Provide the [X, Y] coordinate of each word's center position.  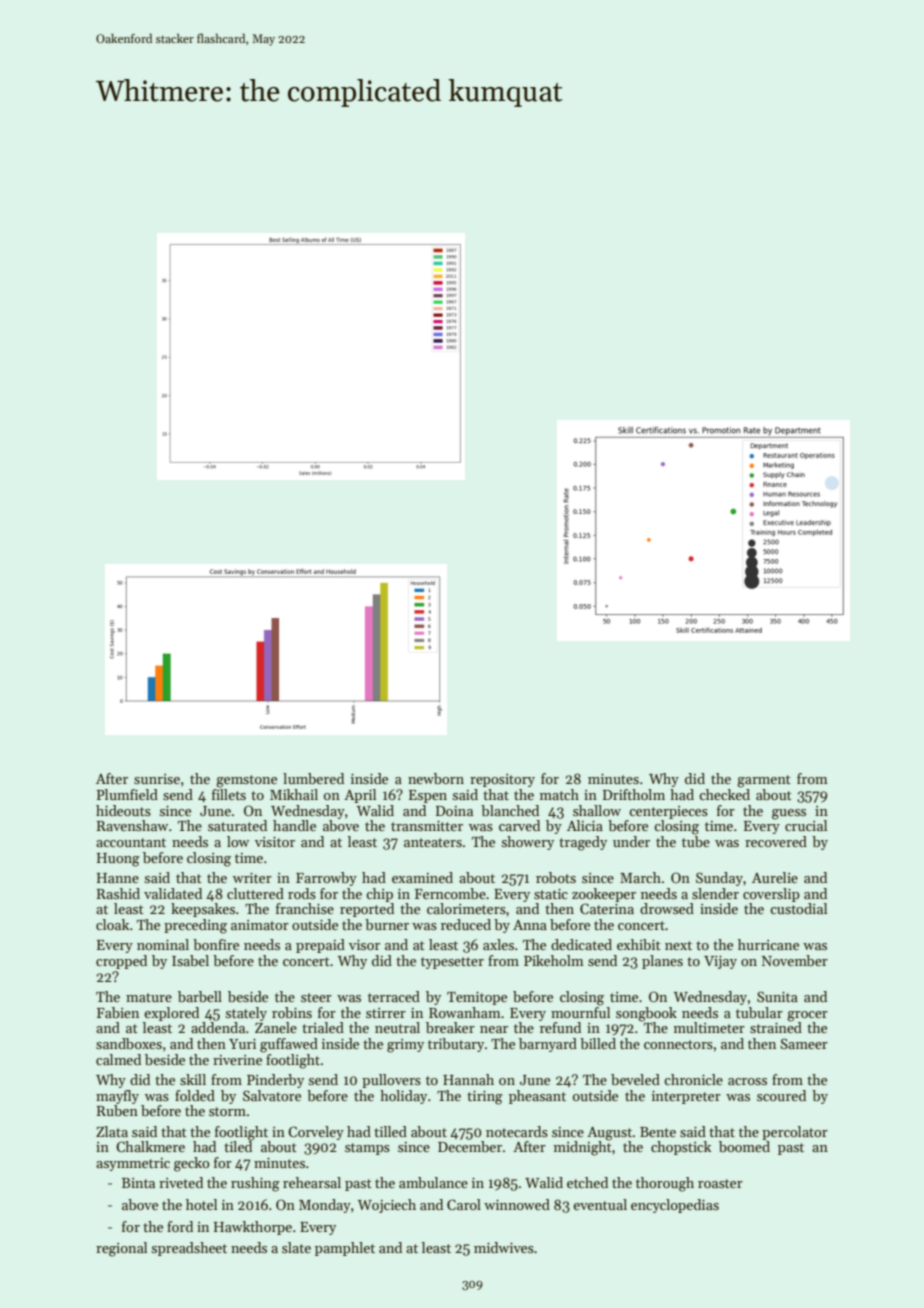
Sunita [777, 996]
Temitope [477, 998]
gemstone [246, 781]
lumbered [313, 778]
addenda [218, 1027]
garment [764, 781]
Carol [464, 1204]
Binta [138, 1183]
